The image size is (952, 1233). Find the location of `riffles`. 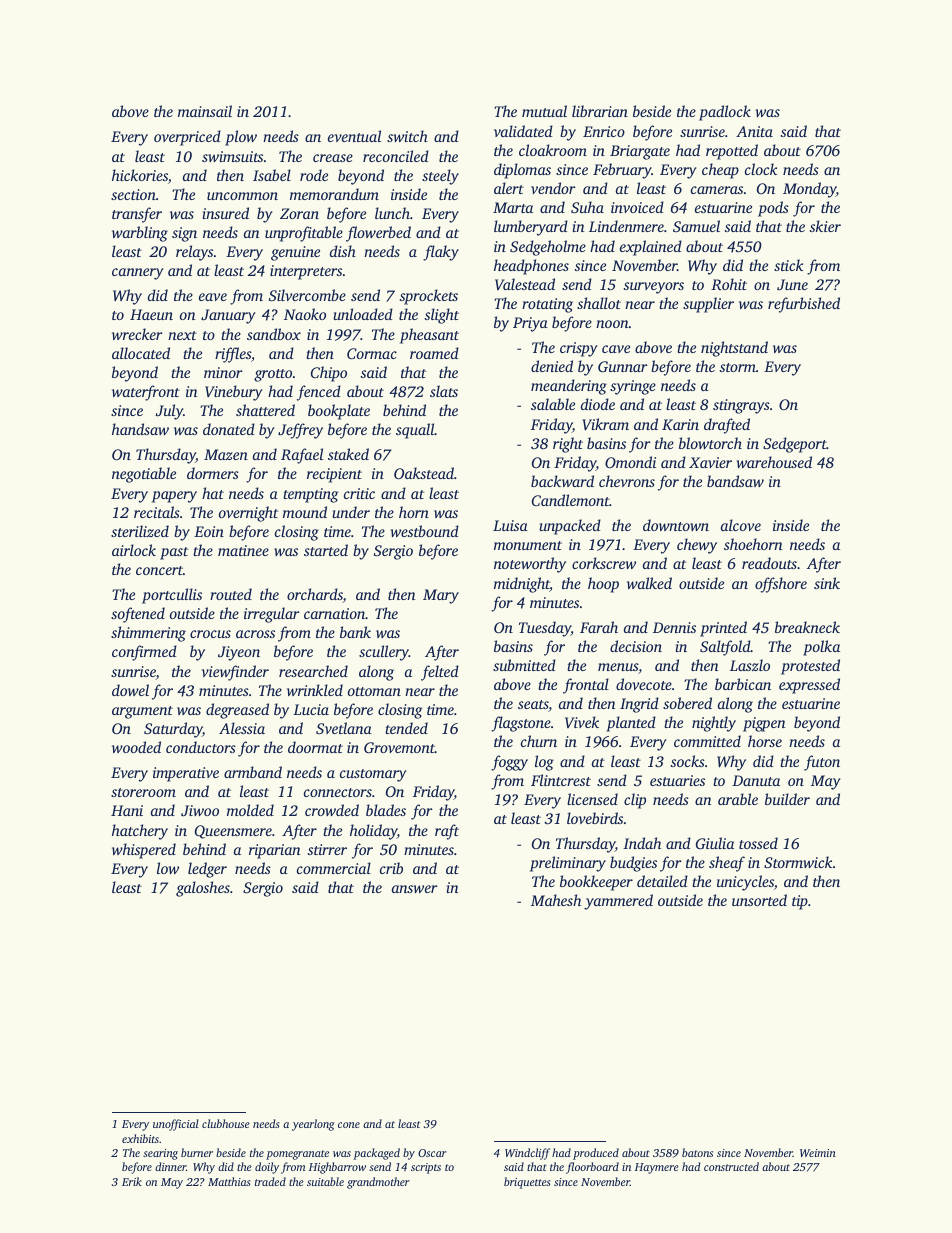

riffles is located at coordinates (233, 355).
